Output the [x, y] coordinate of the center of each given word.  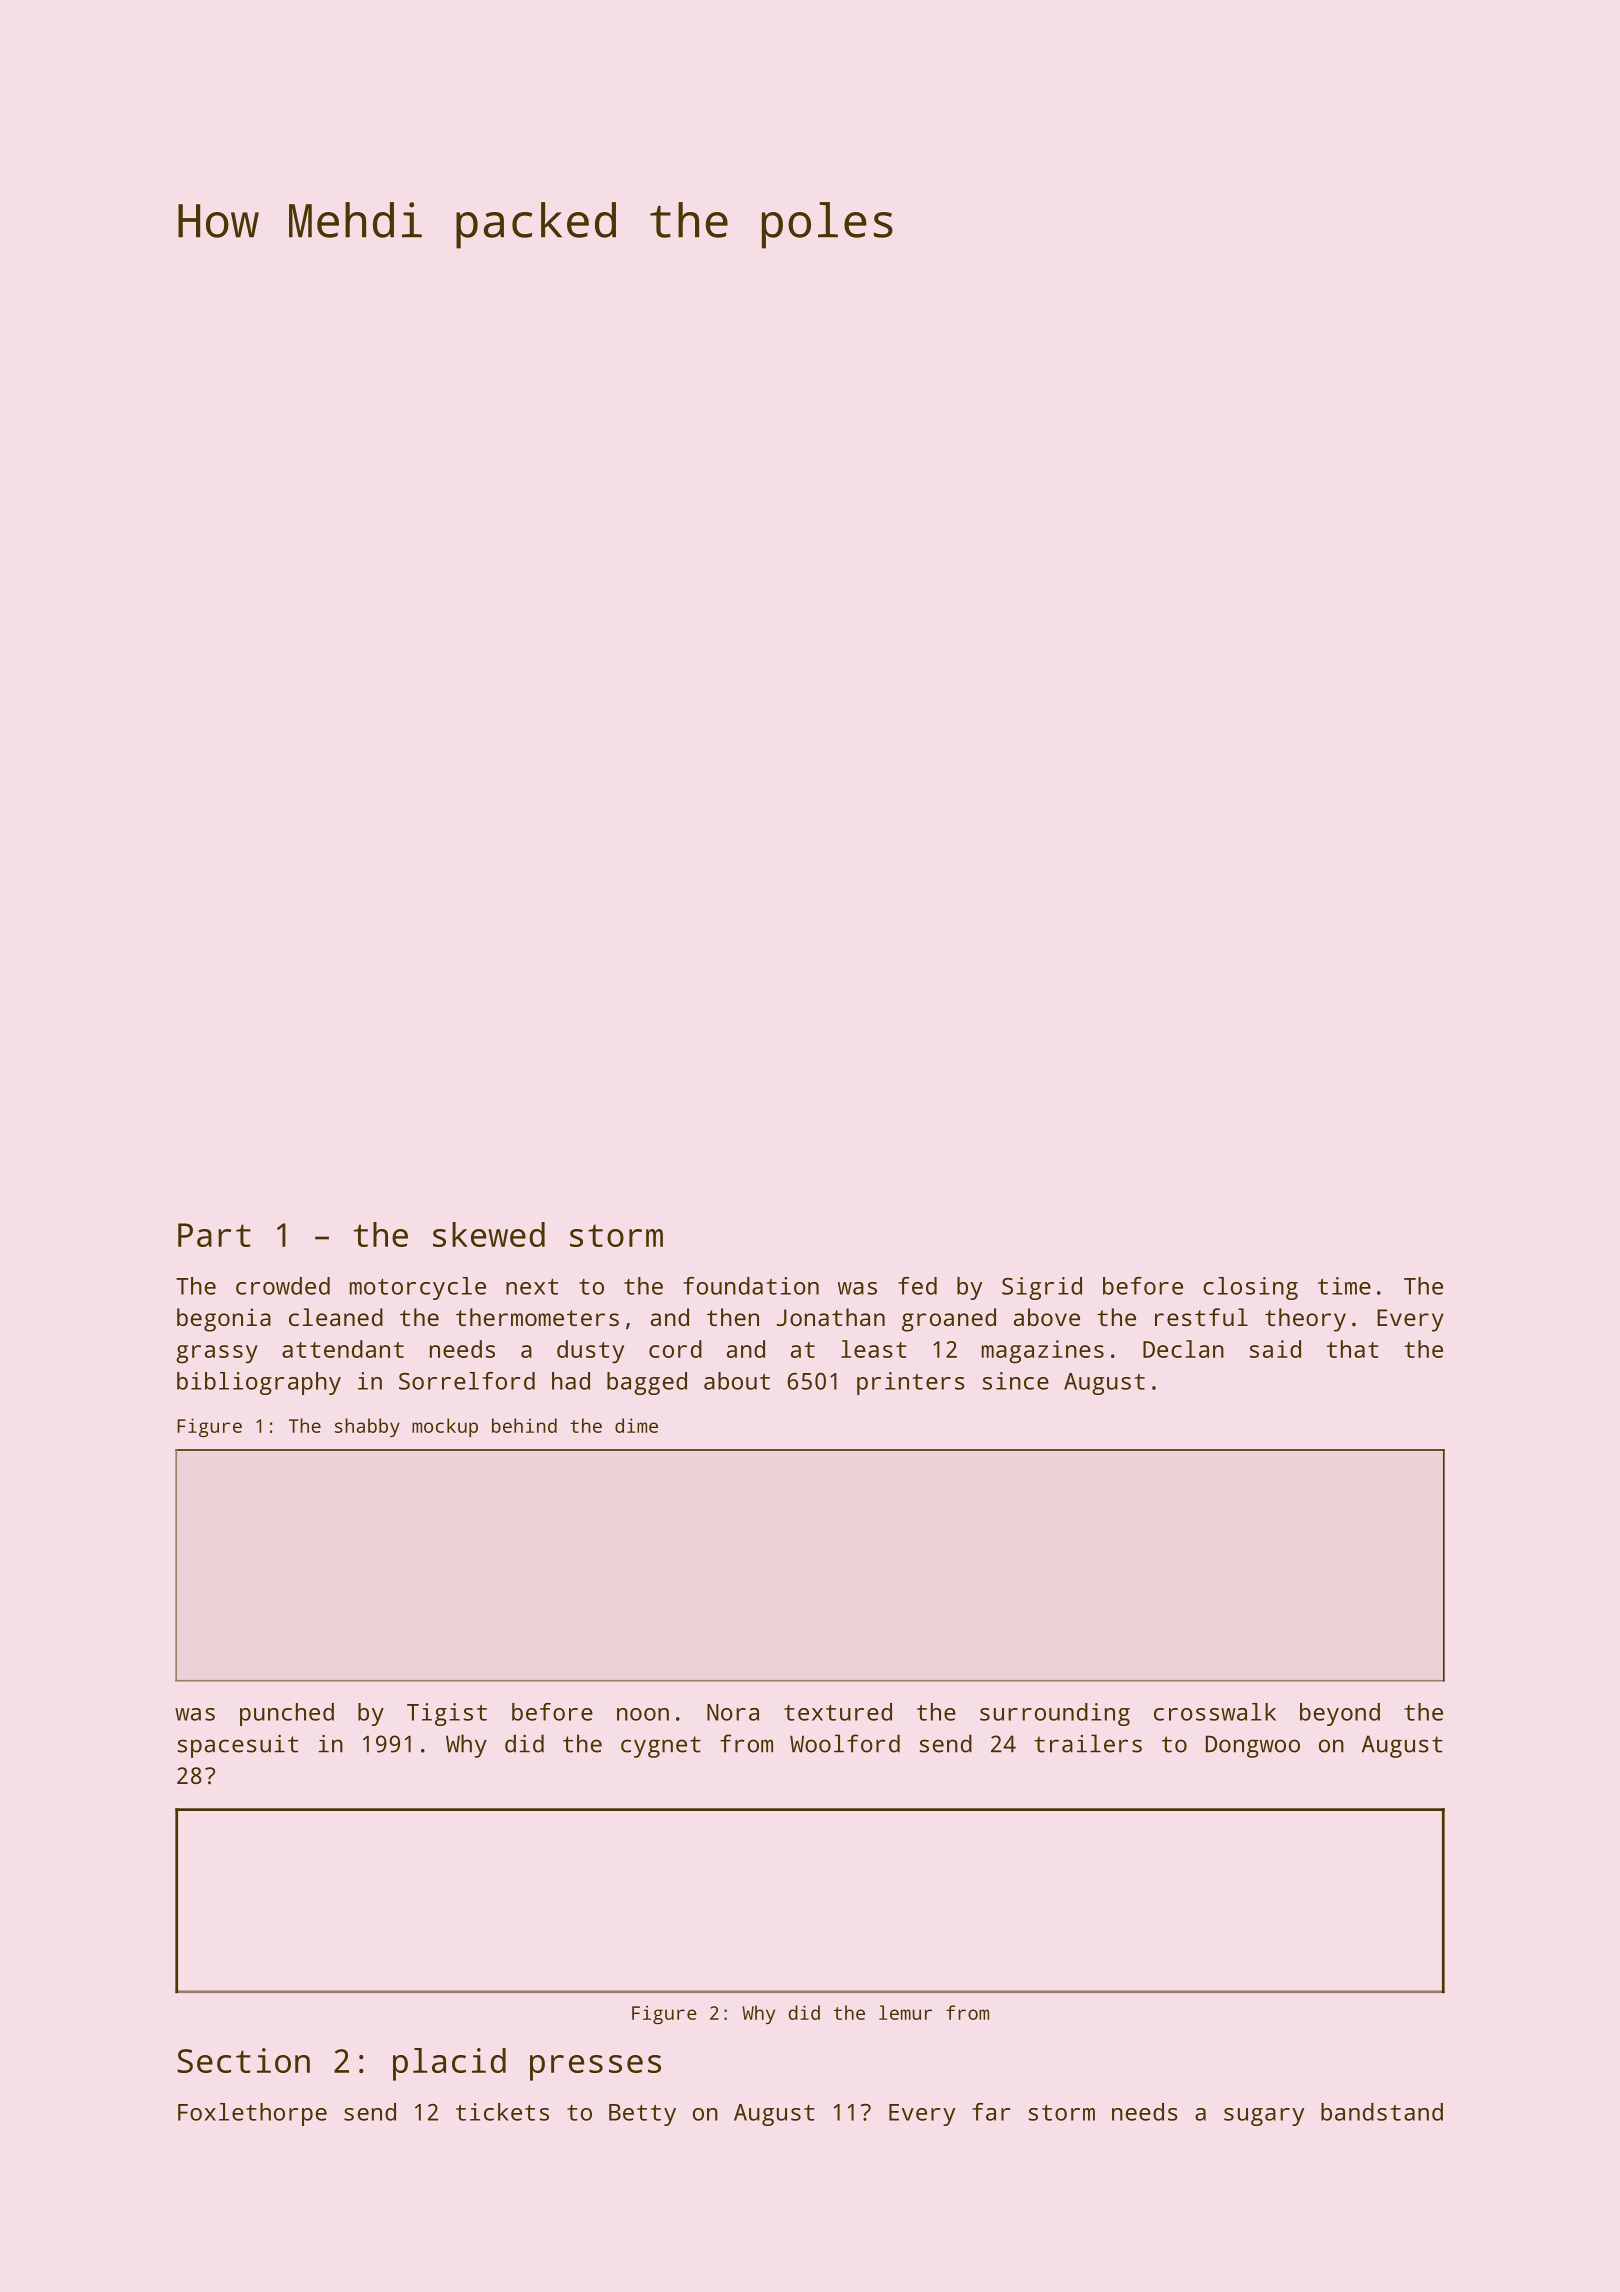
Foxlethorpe [252, 2114]
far [991, 2112]
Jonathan [831, 1317]
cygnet [661, 1747]
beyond [1340, 1714]
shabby [367, 1427]
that [1353, 1349]
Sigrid [1042, 1288]
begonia [224, 1320]
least [874, 1349]
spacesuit [238, 1746]
